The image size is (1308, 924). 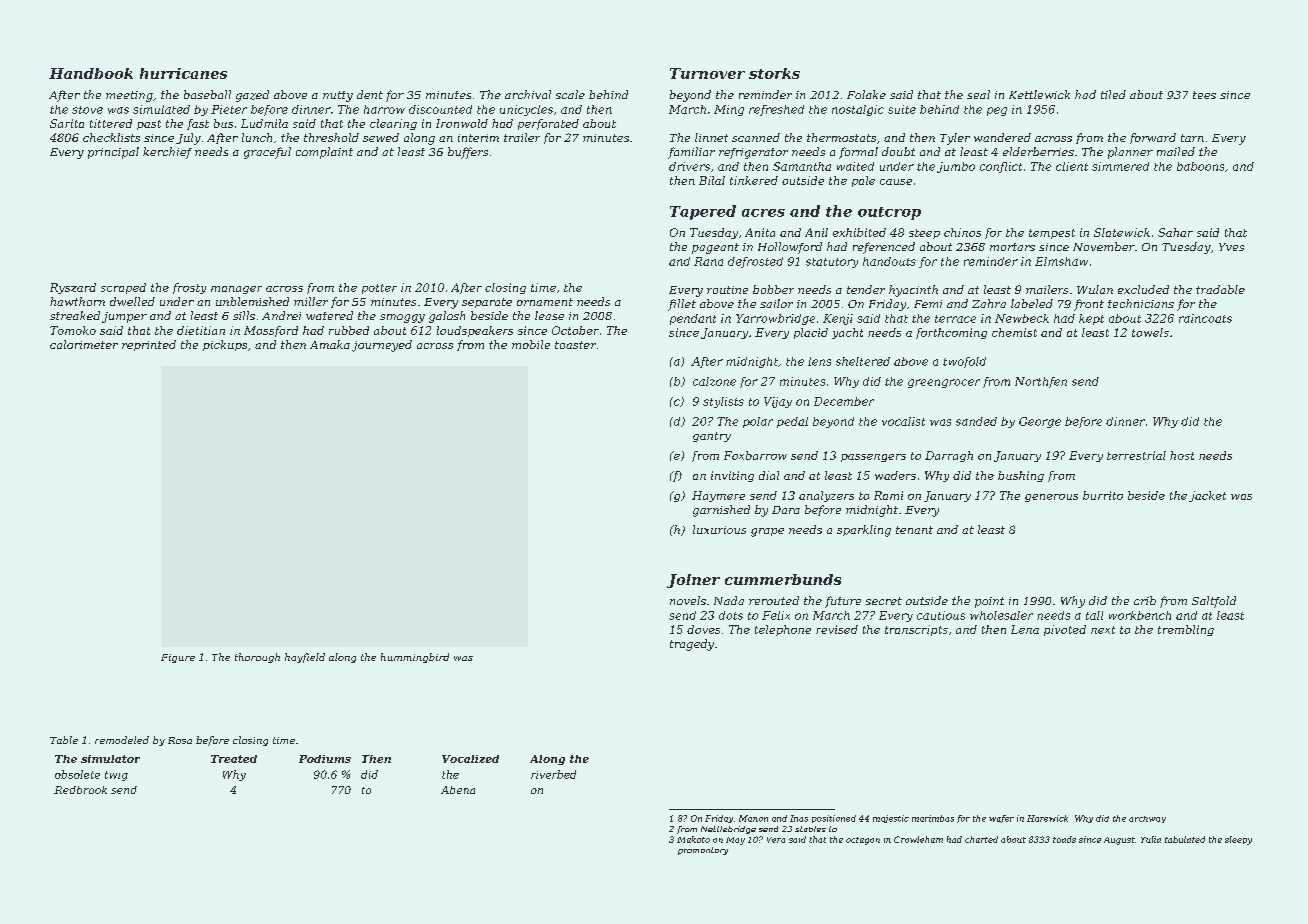 What do you see at coordinates (703, 629) in the document?
I see `doves` at bounding box center [703, 629].
